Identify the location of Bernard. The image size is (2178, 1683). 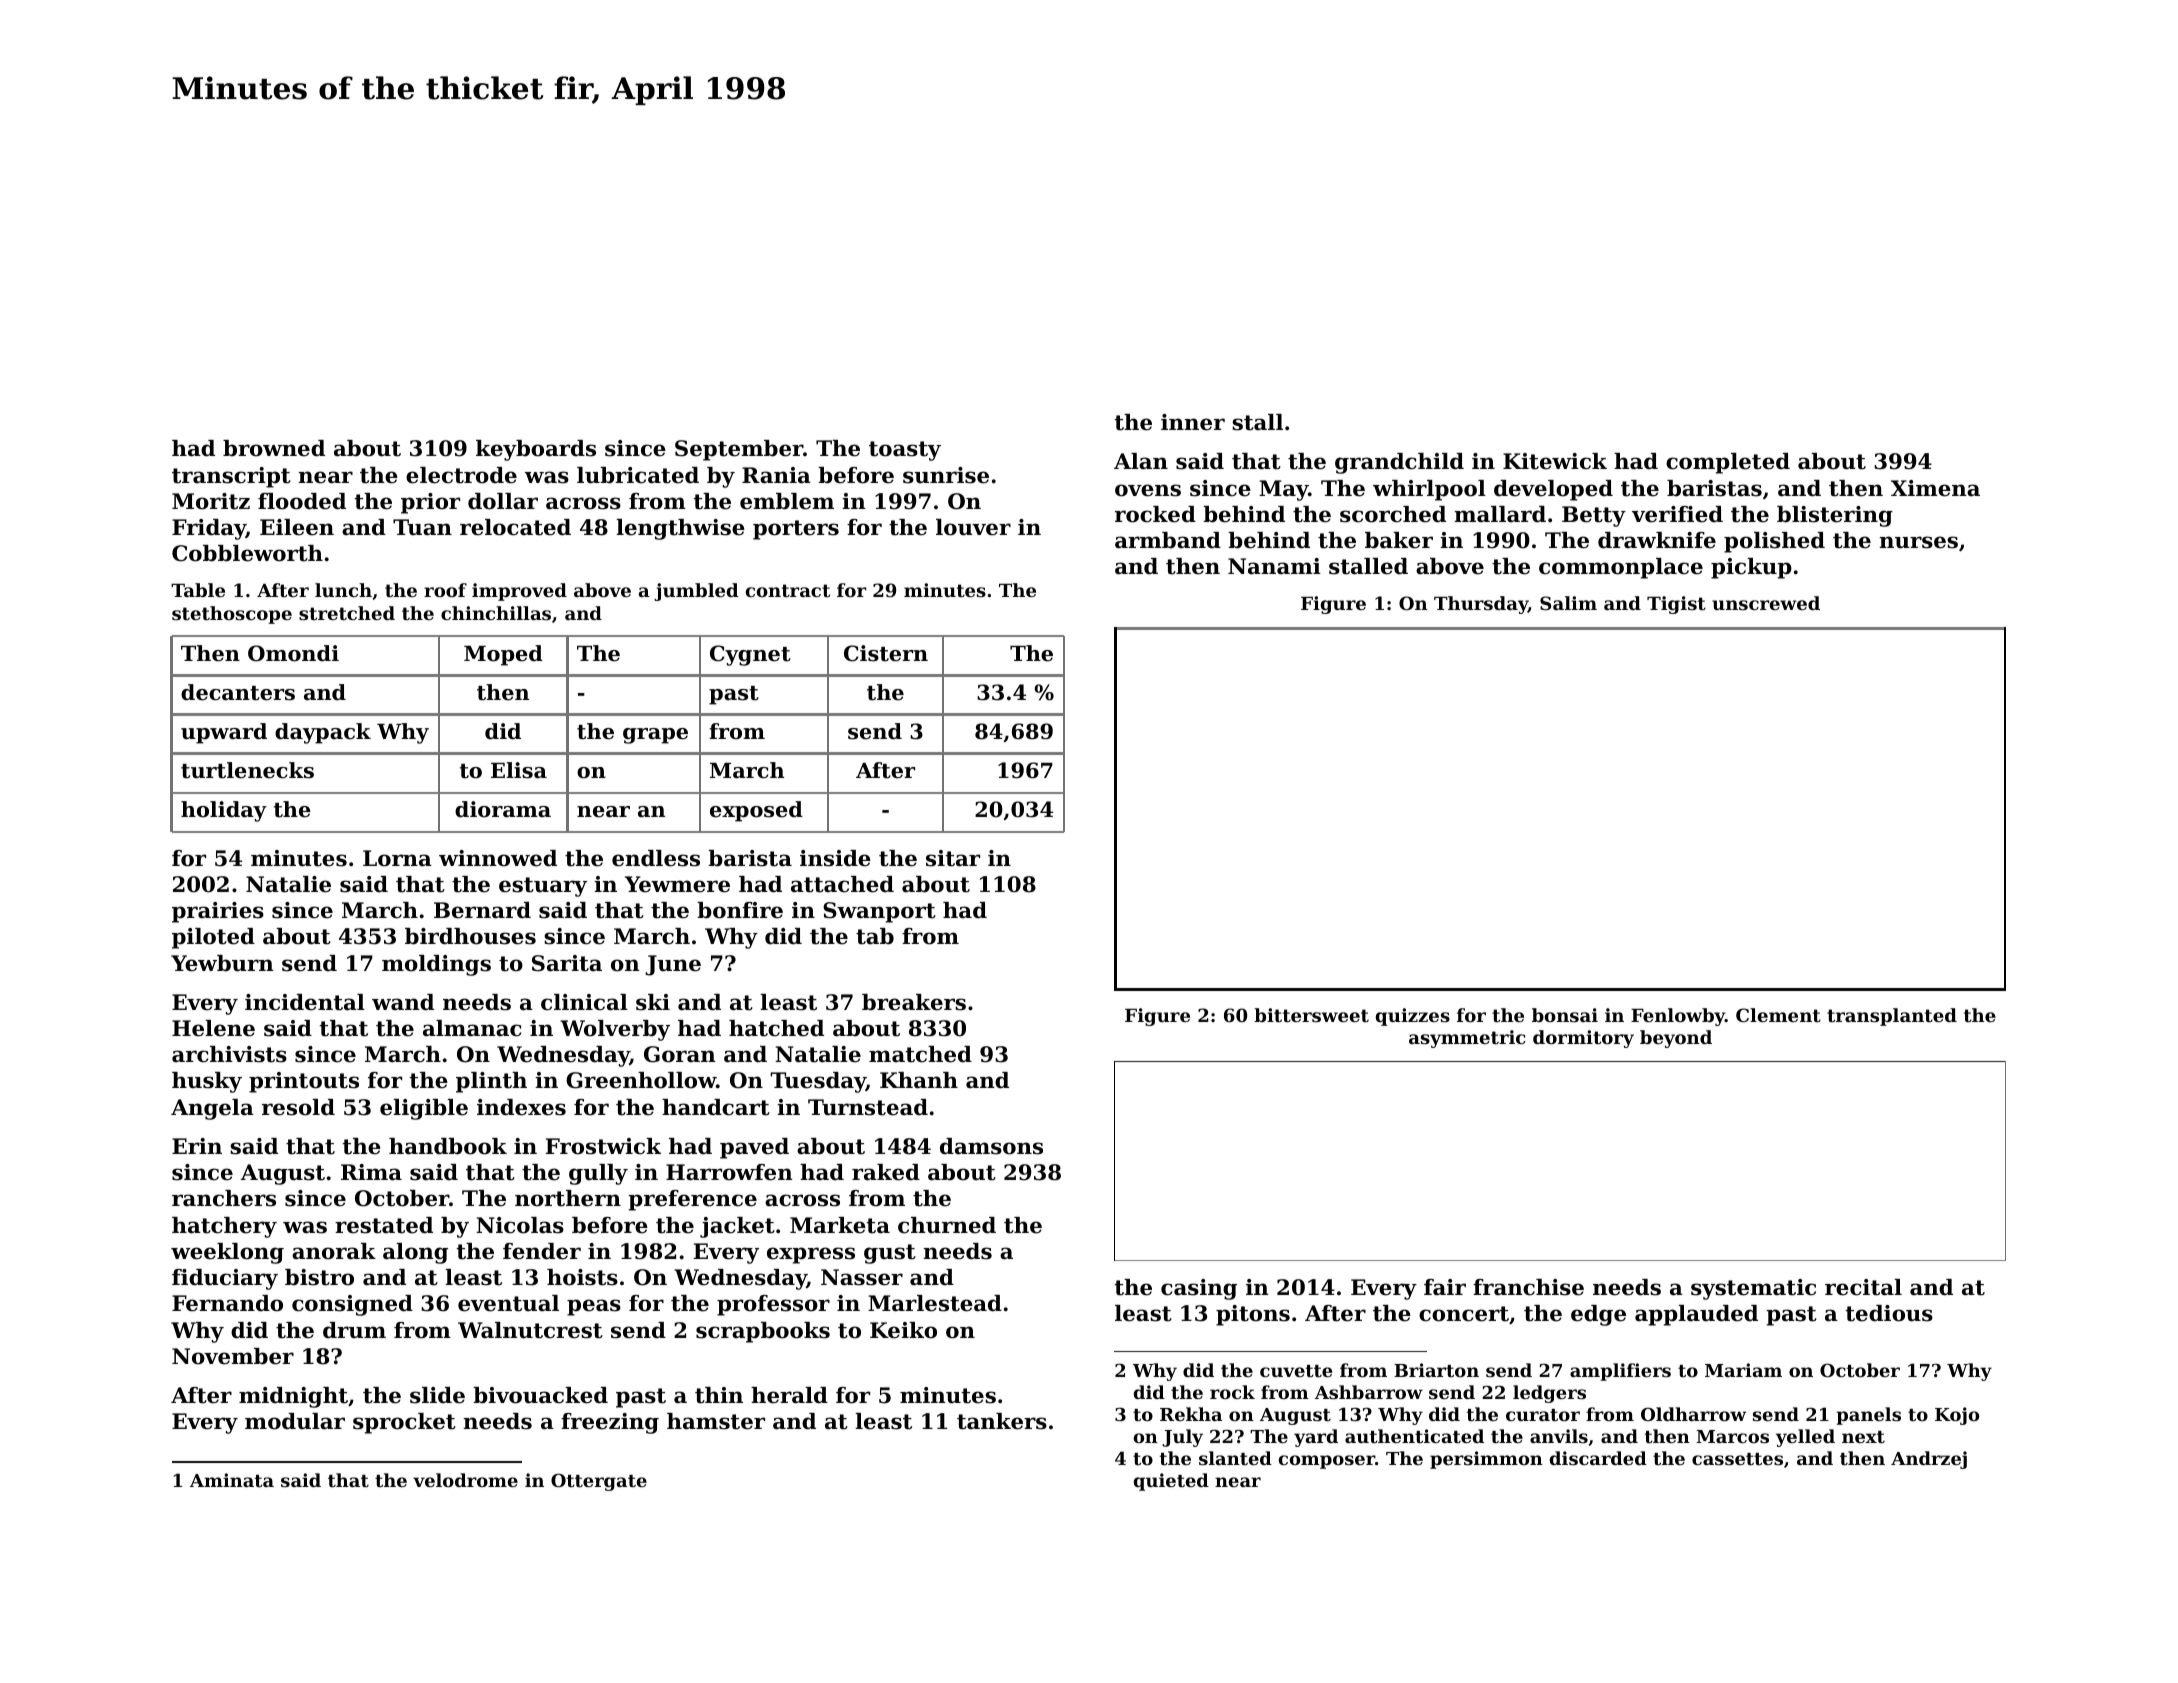
(482, 910).
